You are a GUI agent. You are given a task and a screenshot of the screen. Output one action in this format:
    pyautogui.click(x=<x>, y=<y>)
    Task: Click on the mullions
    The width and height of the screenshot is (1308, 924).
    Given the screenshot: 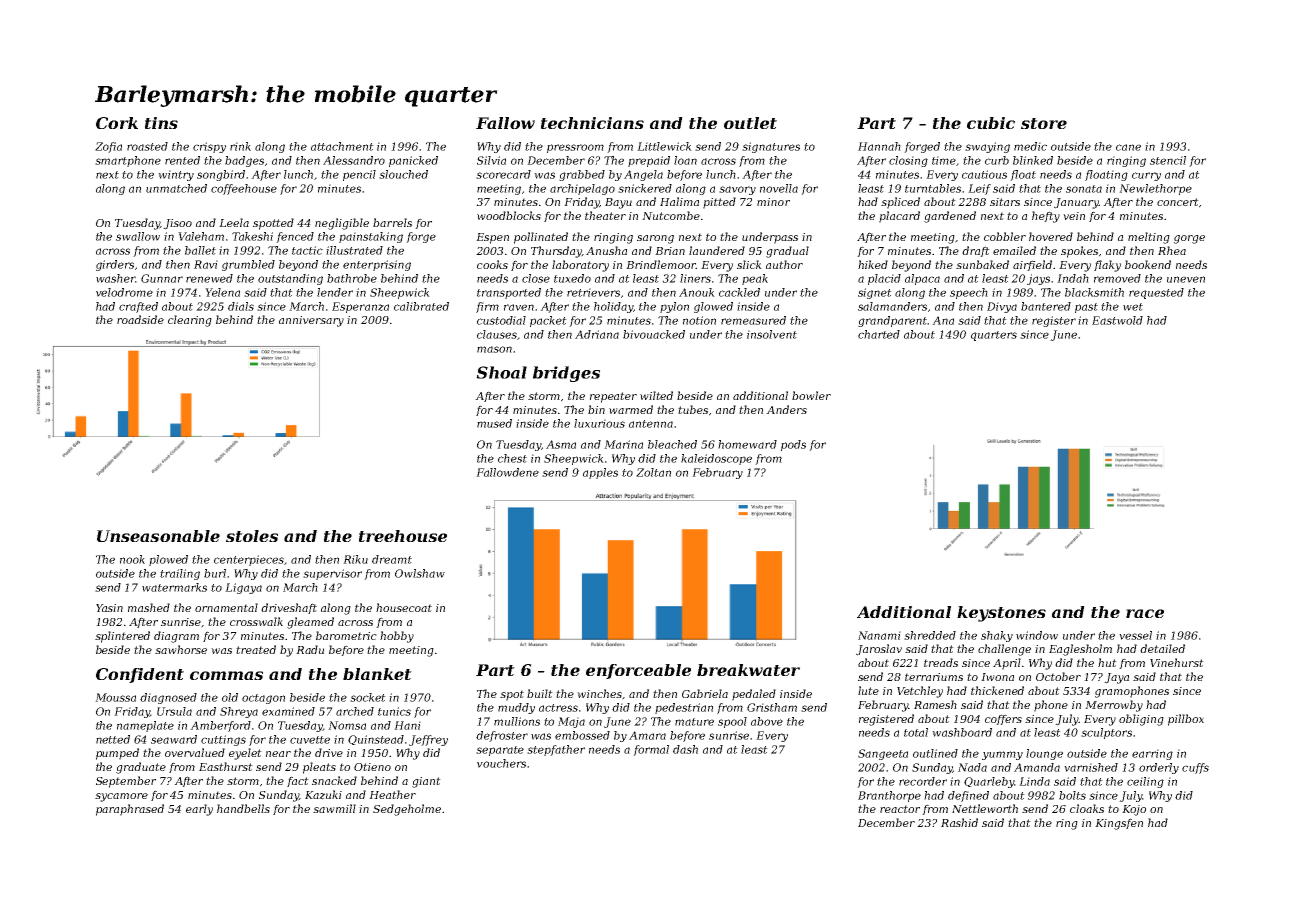 What is the action you would take?
    pyautogui.click(x=517, y=721)
